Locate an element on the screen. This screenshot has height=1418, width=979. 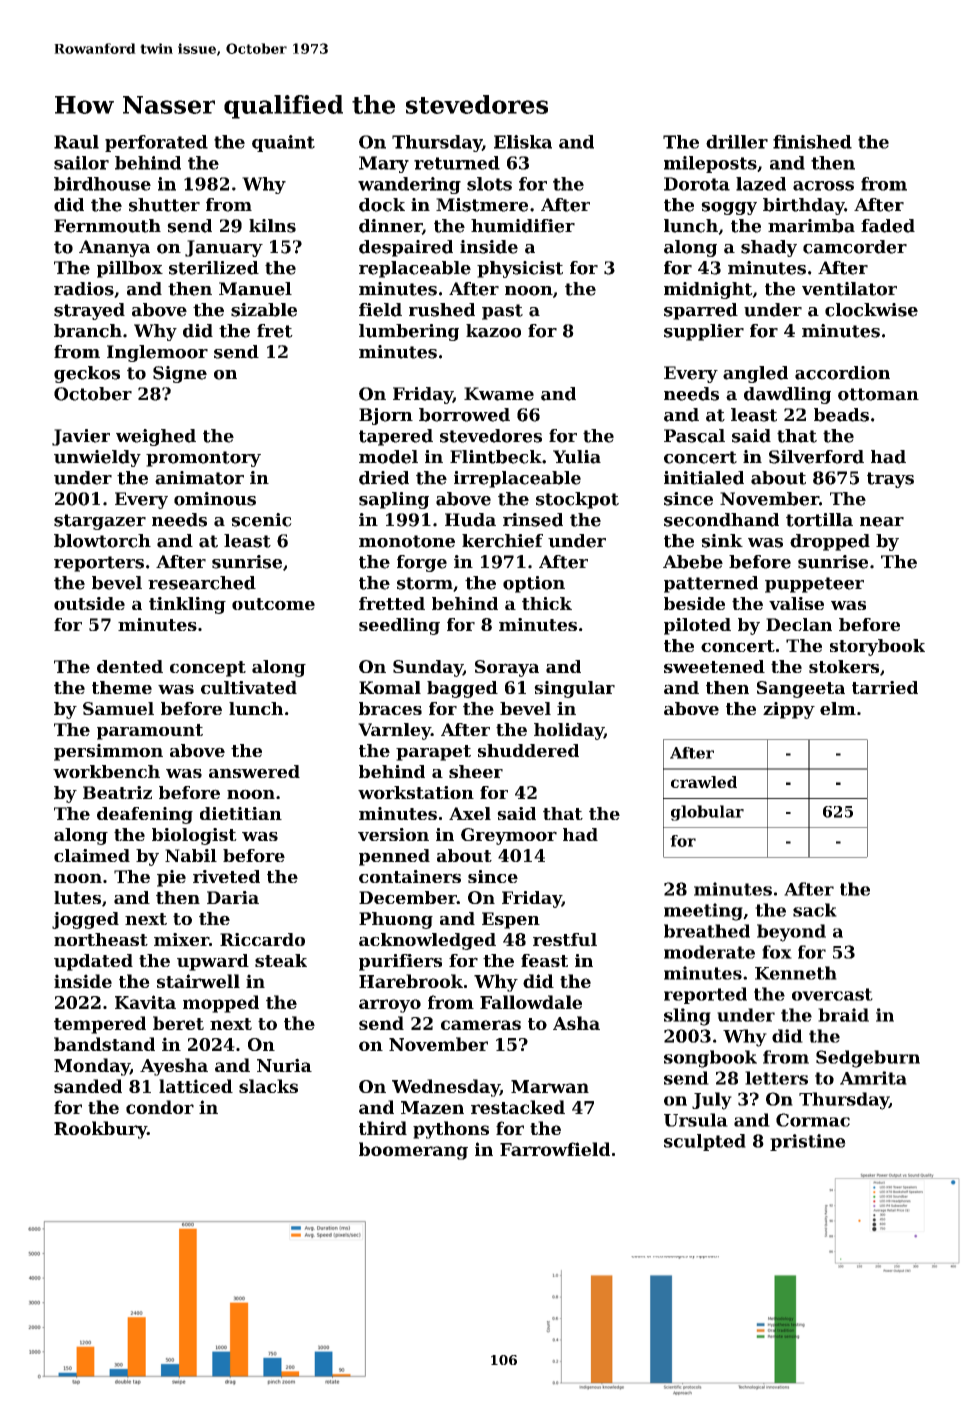
boomerang is located at coordinates (413, 1151).
